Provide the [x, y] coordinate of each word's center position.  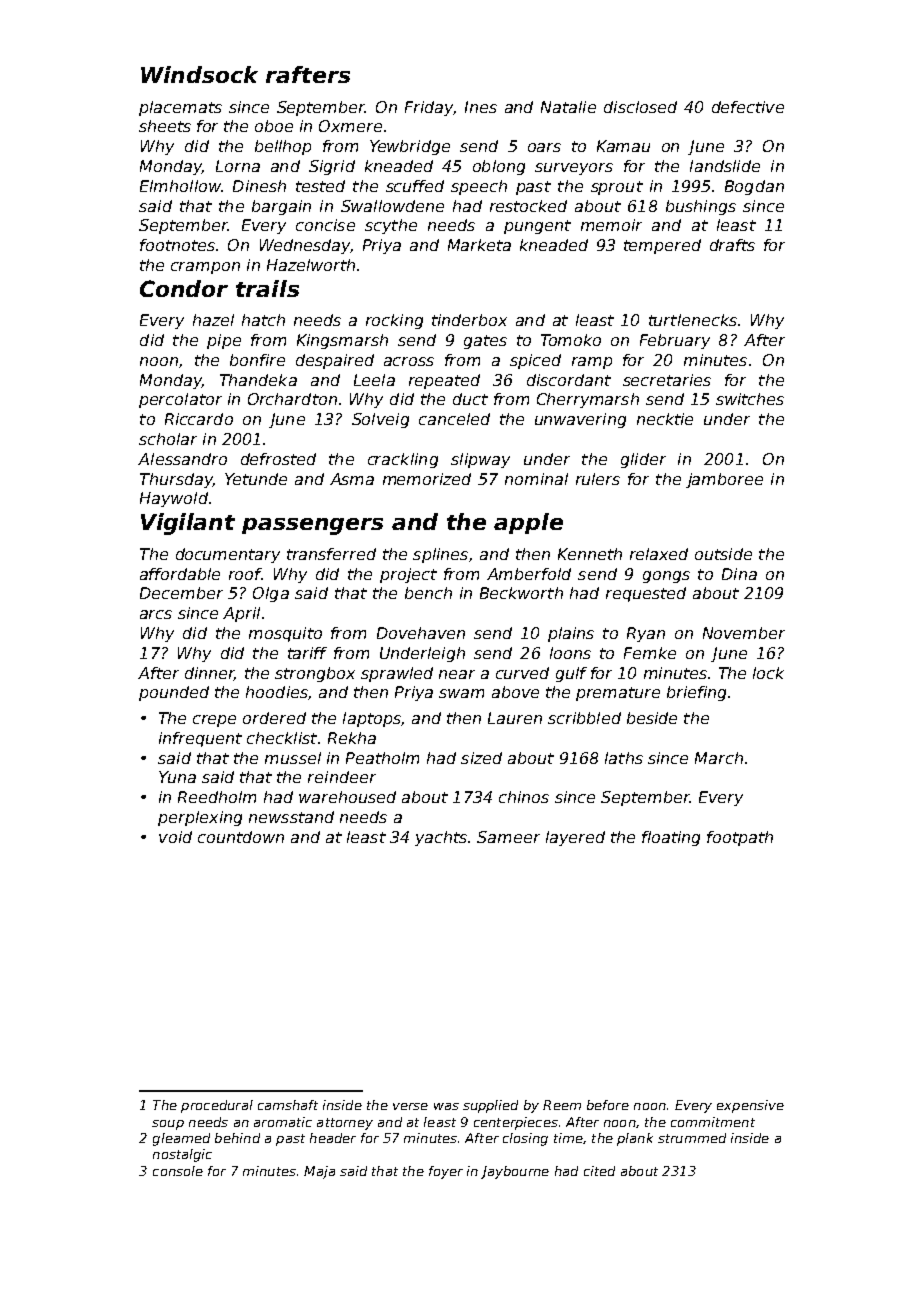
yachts [441, 838]
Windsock [199, 74]
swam [461, 693]
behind [237, 1138]
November [744, 633]
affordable [180, 574]
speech [479, 187]
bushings [701, 207]
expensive [750, 1106]
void [175, 837]
